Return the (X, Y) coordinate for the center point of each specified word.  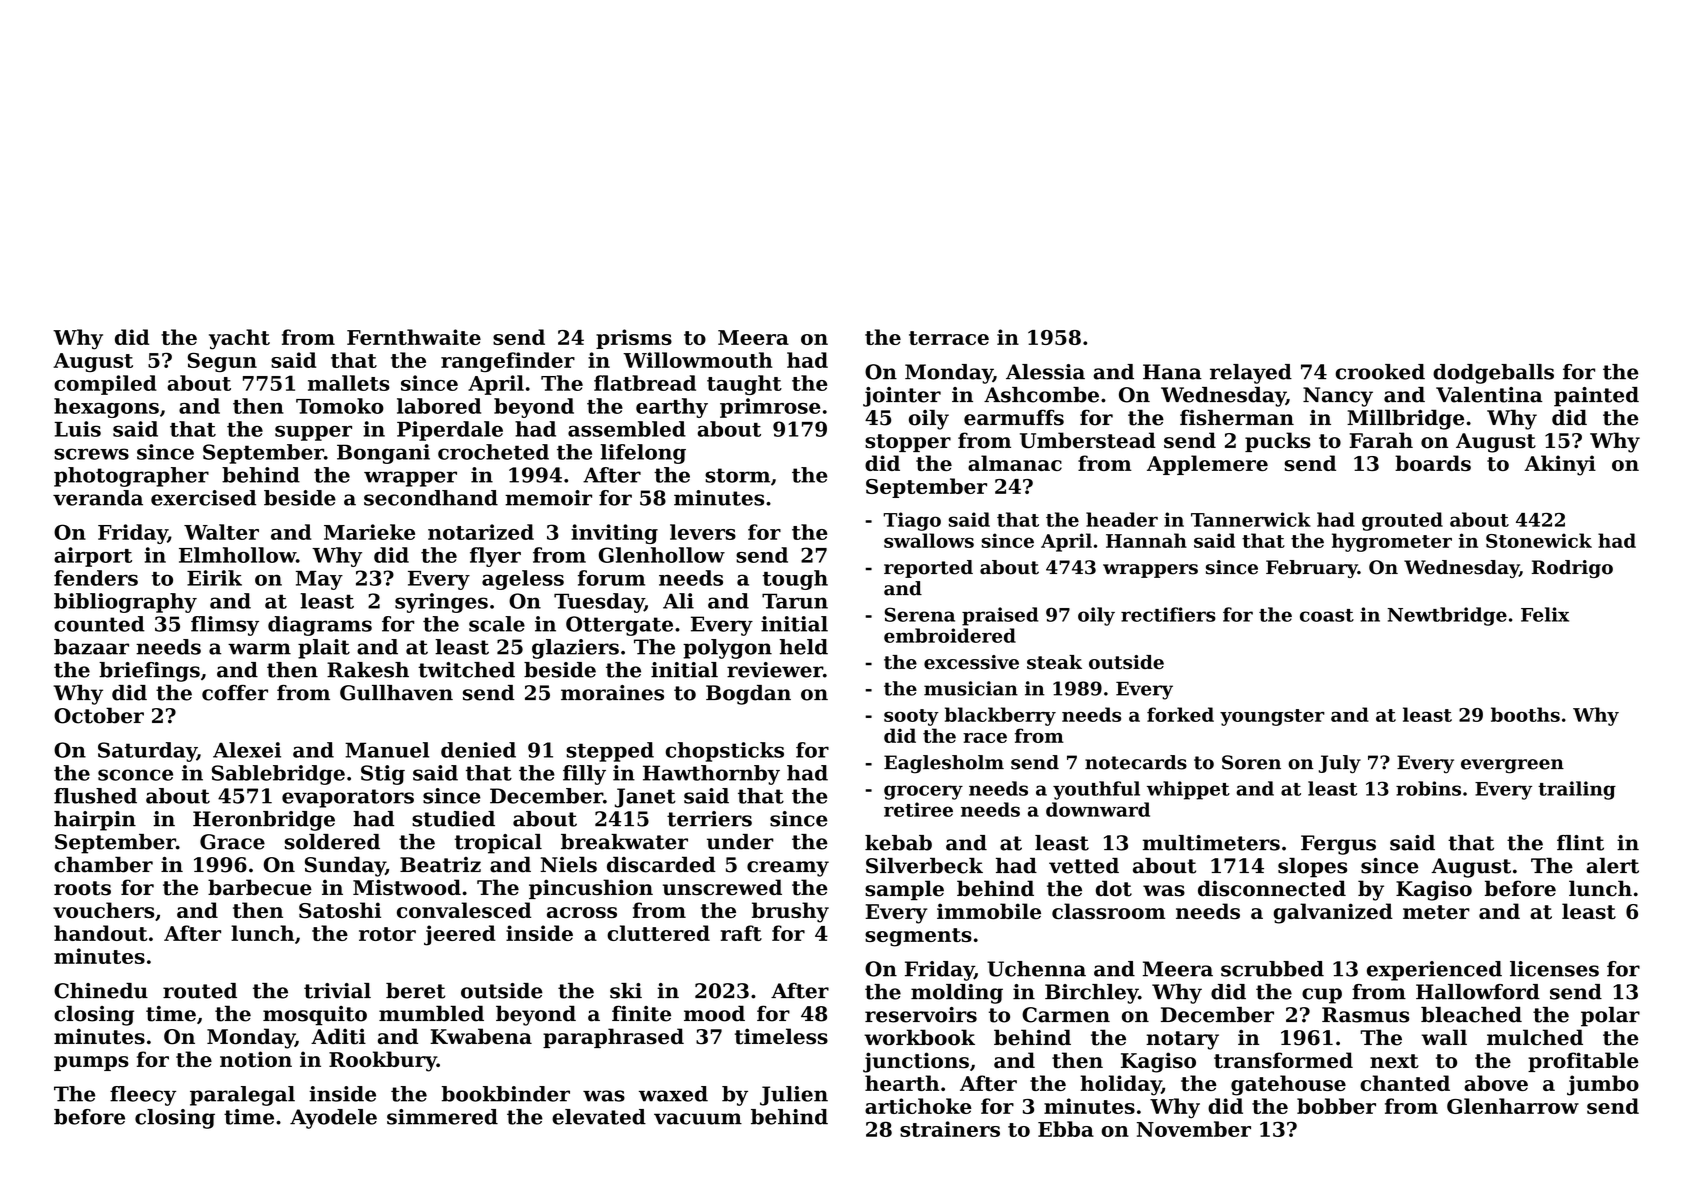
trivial (337, 991)
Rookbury (383, 1061)
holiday (1120, 1085)
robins (1428, 788)
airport (93, 557)
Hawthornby (711, 775)
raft (741, 933)
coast (1327, 615)
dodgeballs (1493, 374)
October (99, 715)
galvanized (1333, 913)
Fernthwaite (414, 337)
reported (928, 569)
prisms (634, 339)
